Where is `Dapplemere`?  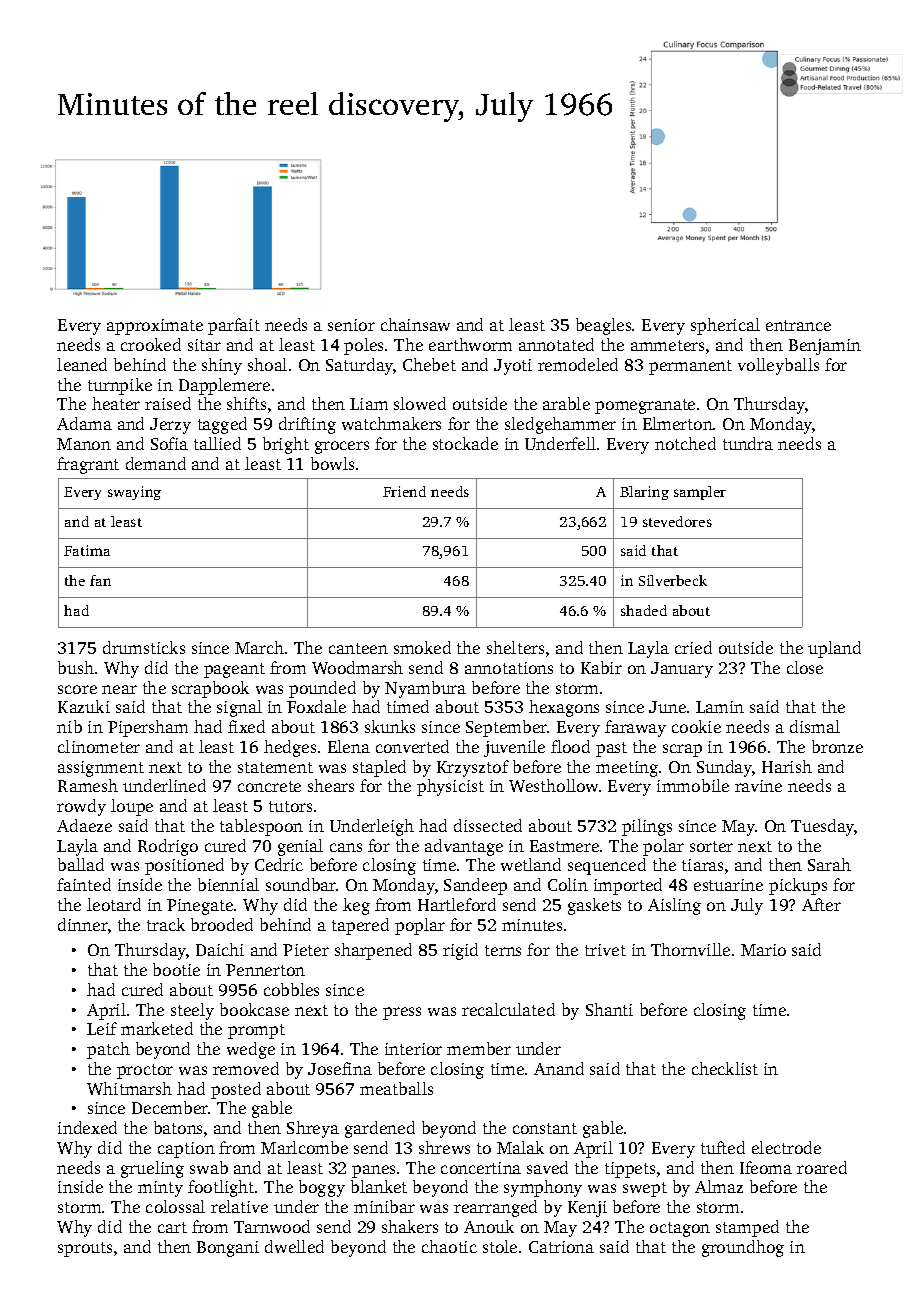 Dapplemere is located at coordinates (224, 386).
